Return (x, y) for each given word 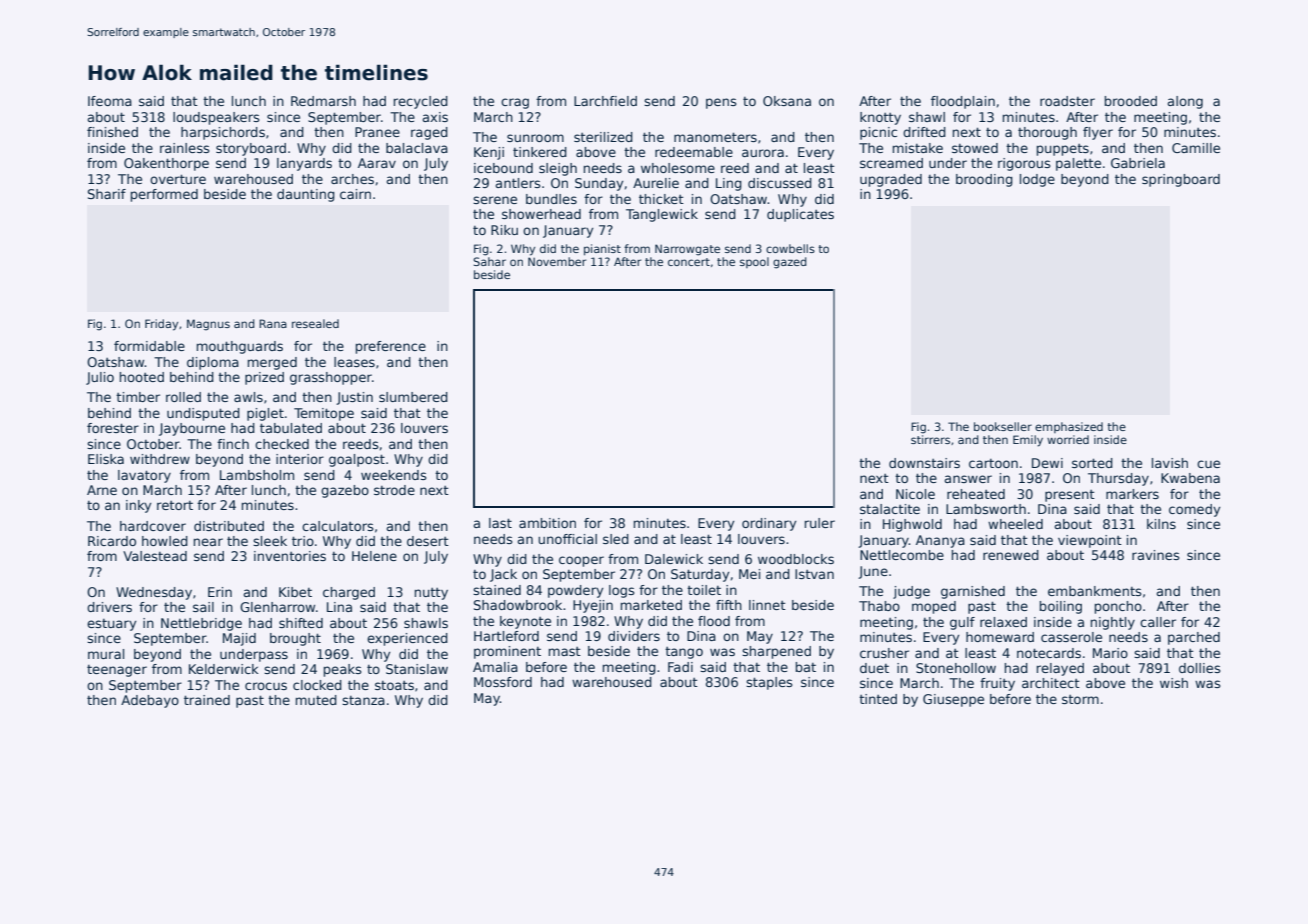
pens (721, 103)
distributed (229, 526)
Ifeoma (110, 101)
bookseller (1003, 426)
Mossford (503, 682)
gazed (790, 263)
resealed (315, 323)
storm (1080, 699)
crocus (266, 686)
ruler (820, 523)
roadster (1067, 101)
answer (968, 479)
